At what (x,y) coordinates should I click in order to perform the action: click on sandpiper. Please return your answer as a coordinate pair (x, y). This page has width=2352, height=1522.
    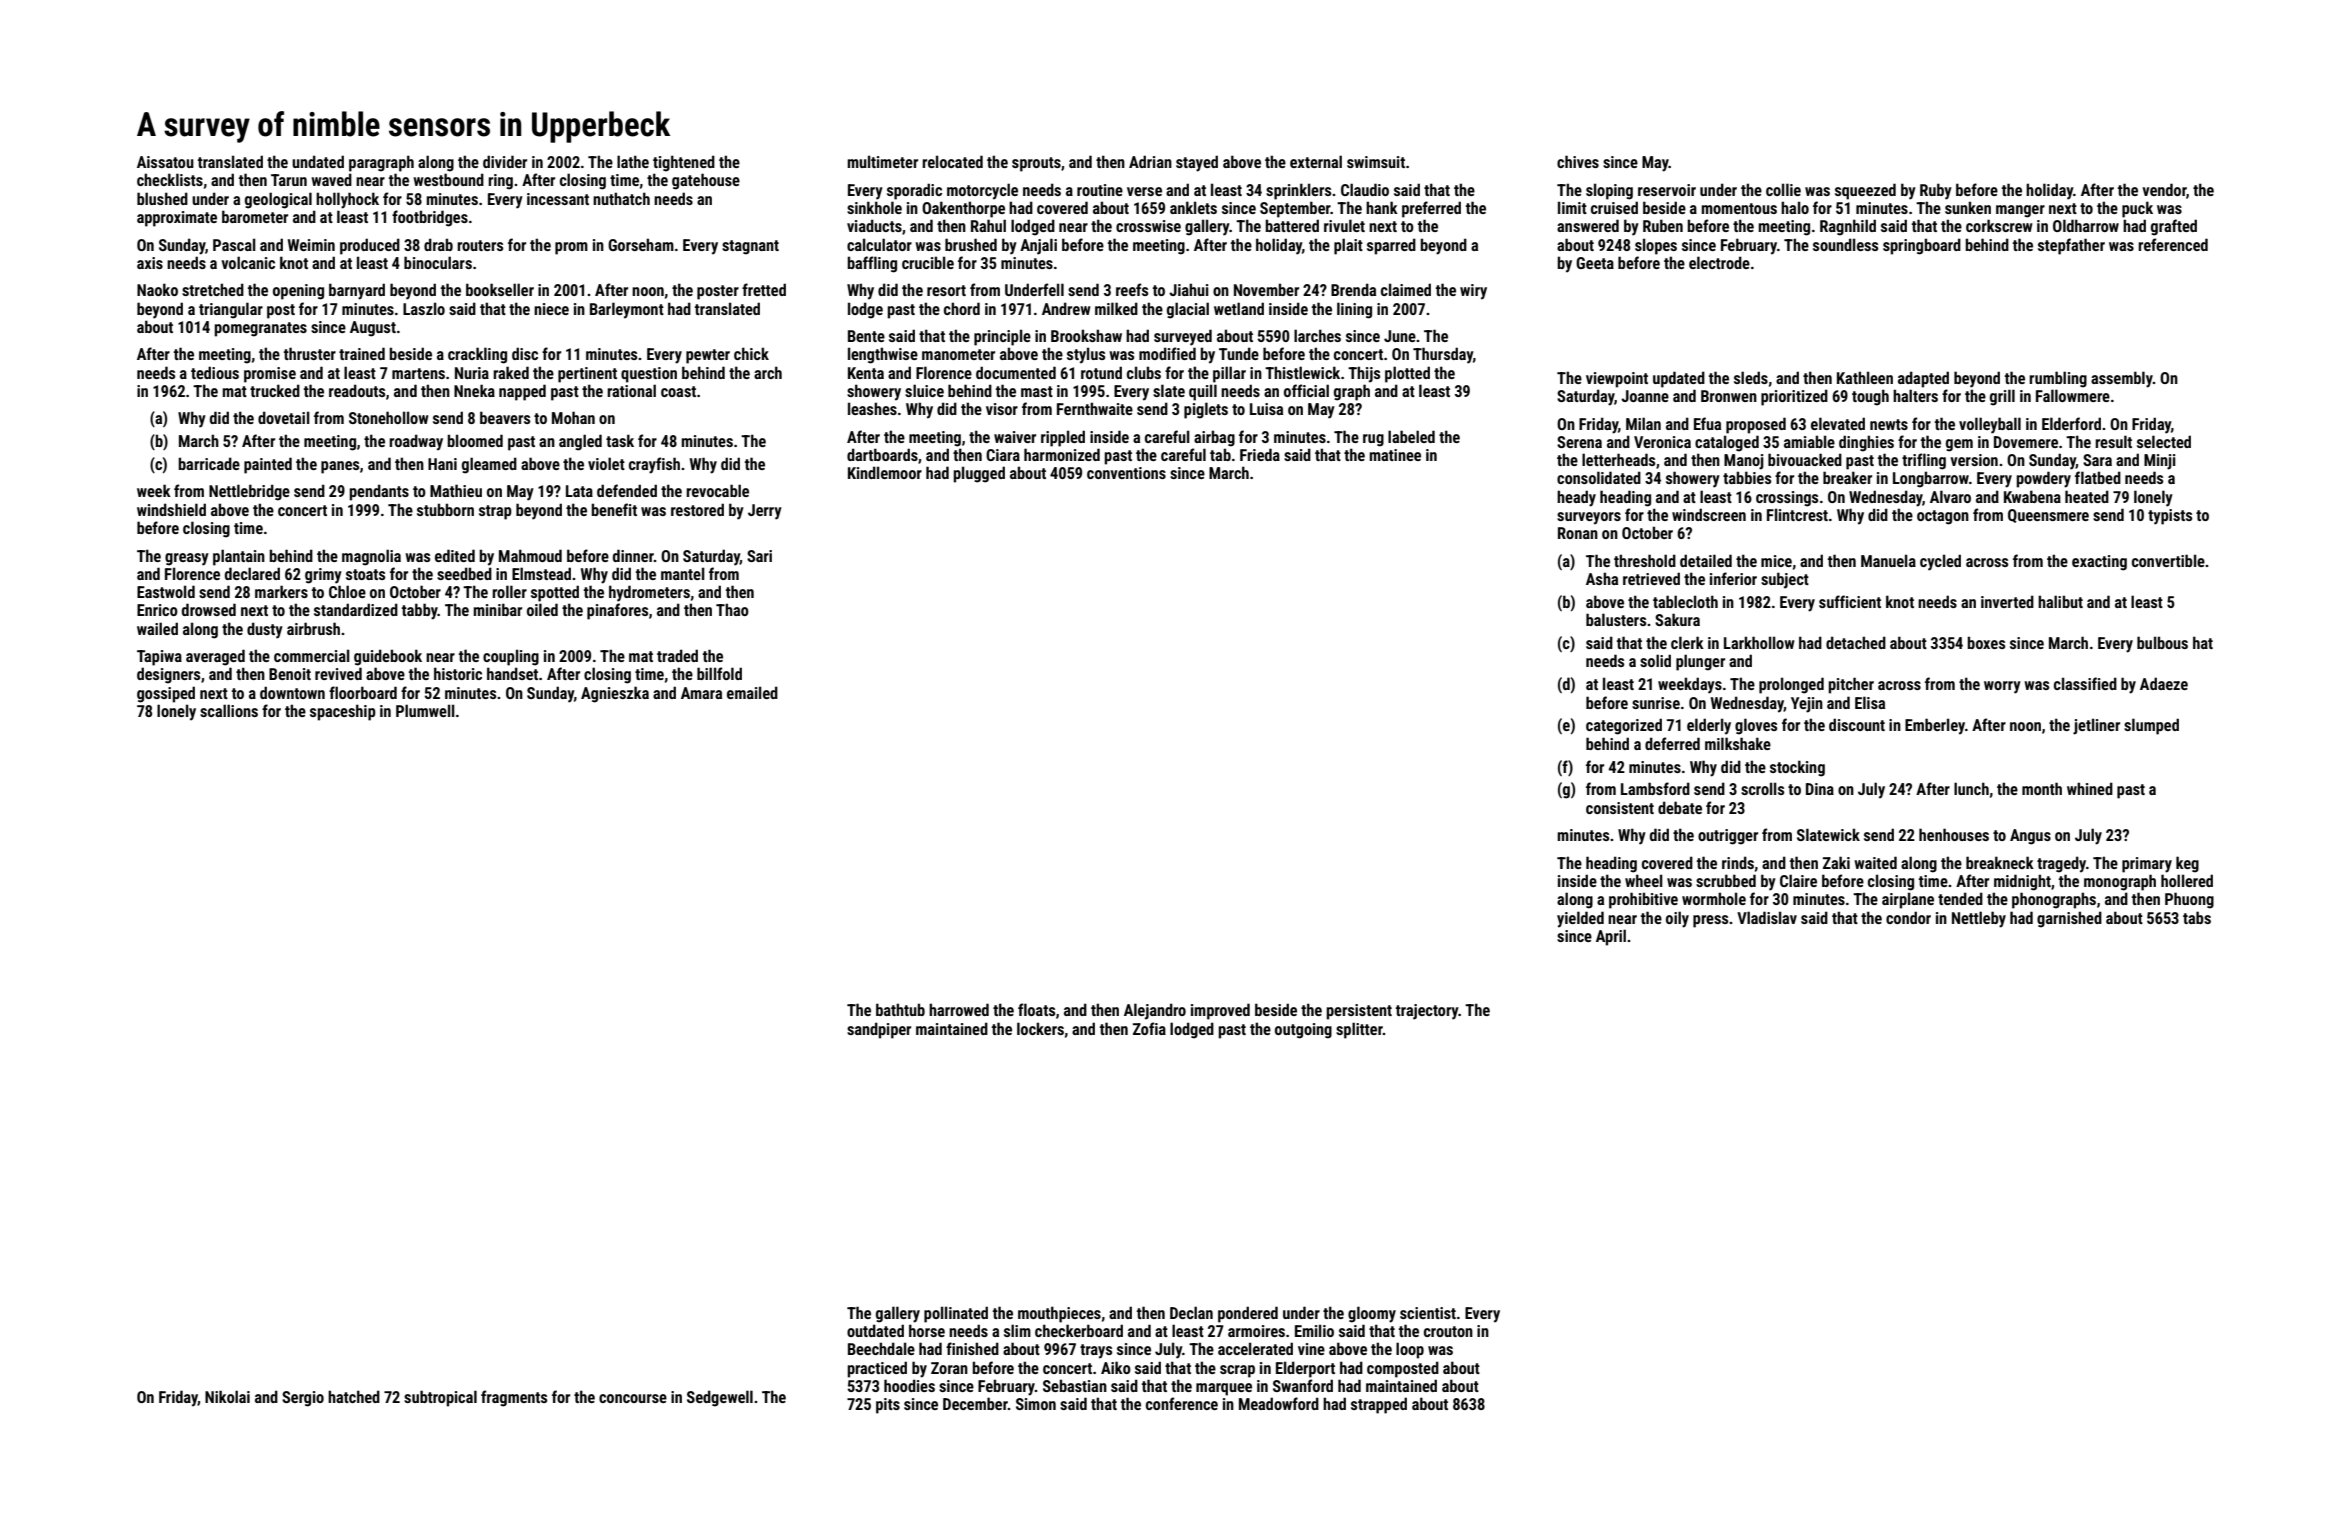
    Looking at the image, I should click on (879, 1030).
